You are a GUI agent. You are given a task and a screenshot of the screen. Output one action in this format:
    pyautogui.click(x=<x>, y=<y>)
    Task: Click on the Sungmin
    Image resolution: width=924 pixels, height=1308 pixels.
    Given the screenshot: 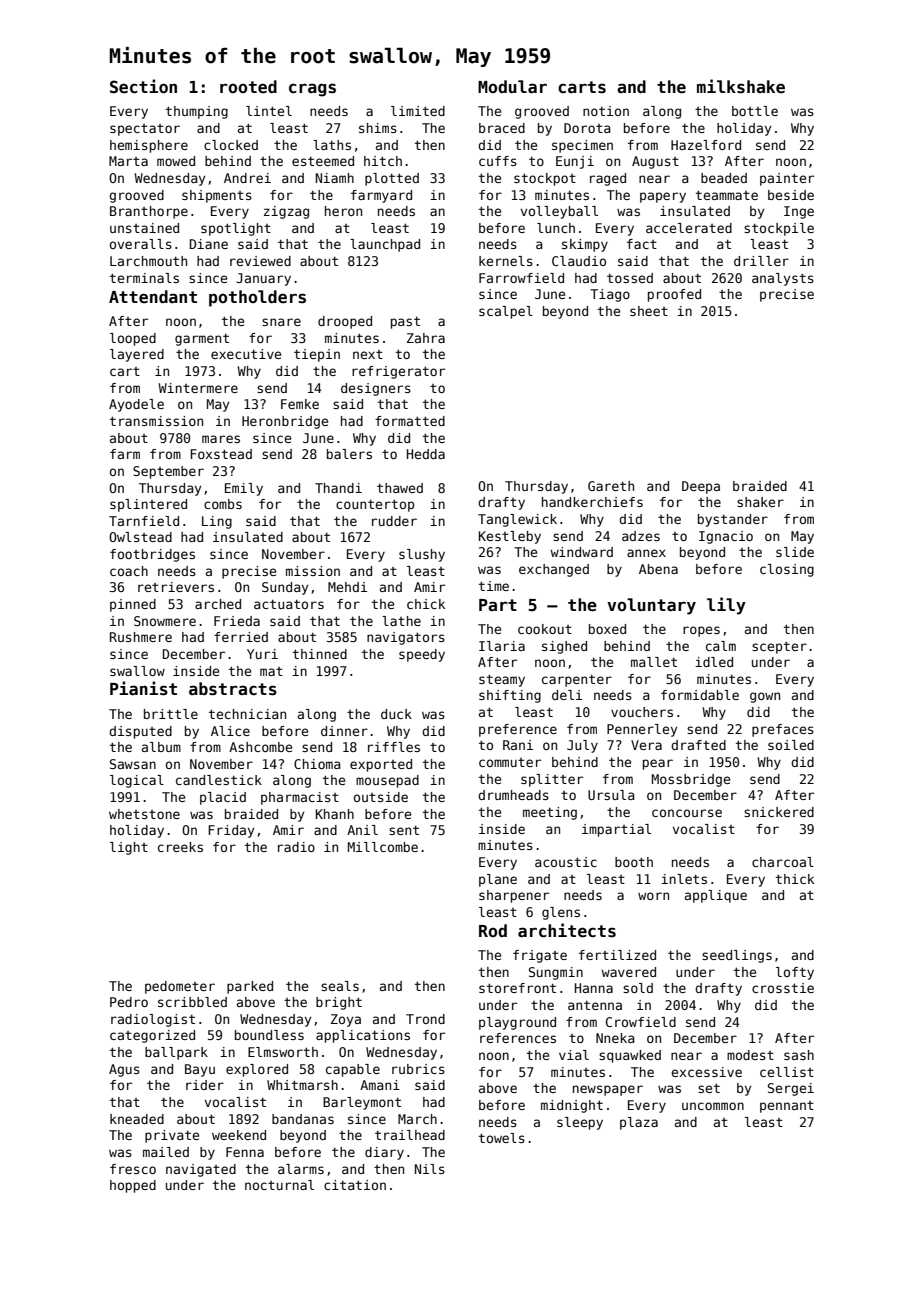 What is the action you would take?
    pyautogui.click(x=556, y=973)
